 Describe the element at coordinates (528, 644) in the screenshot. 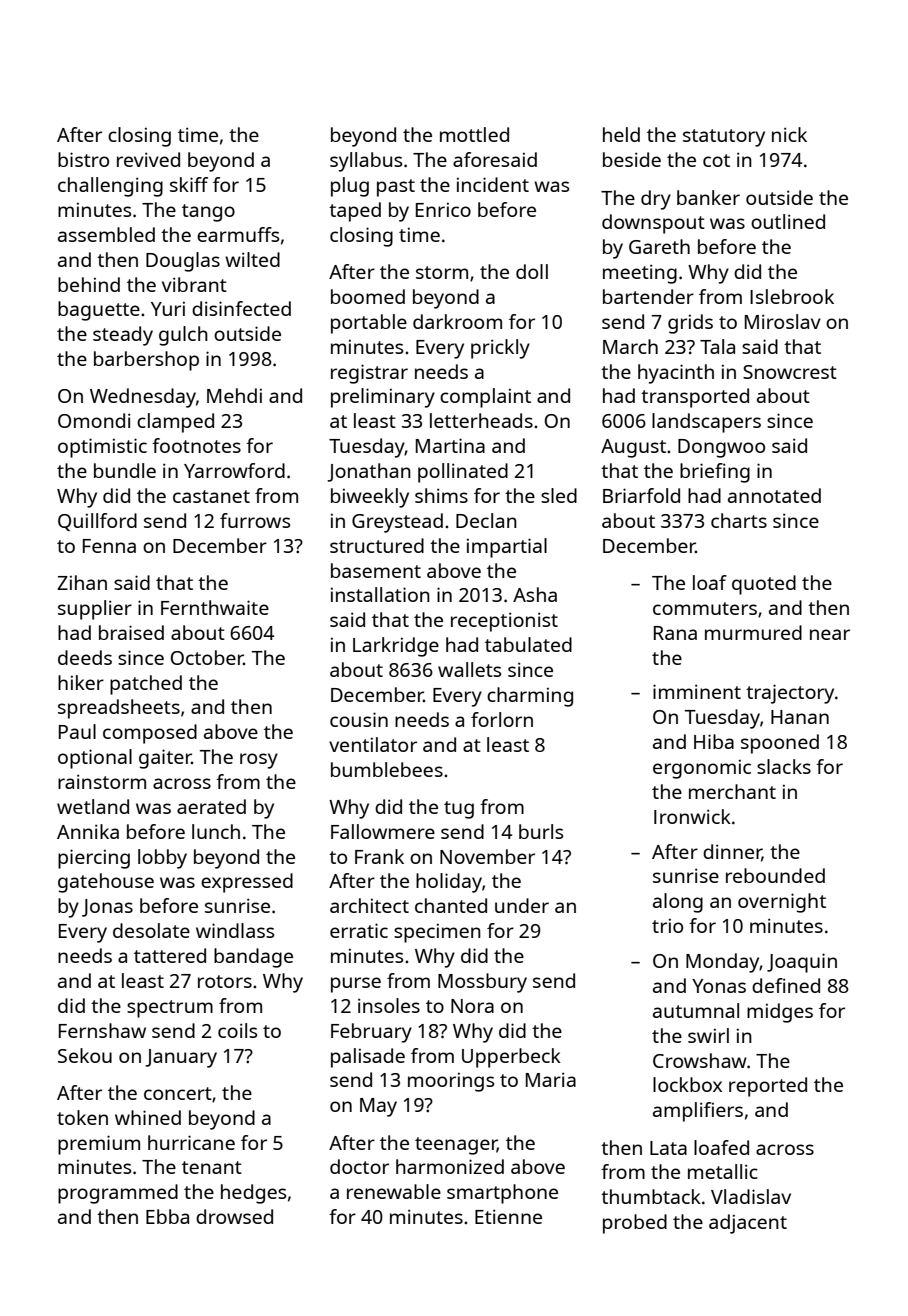

I see `tabulated` at that location.
